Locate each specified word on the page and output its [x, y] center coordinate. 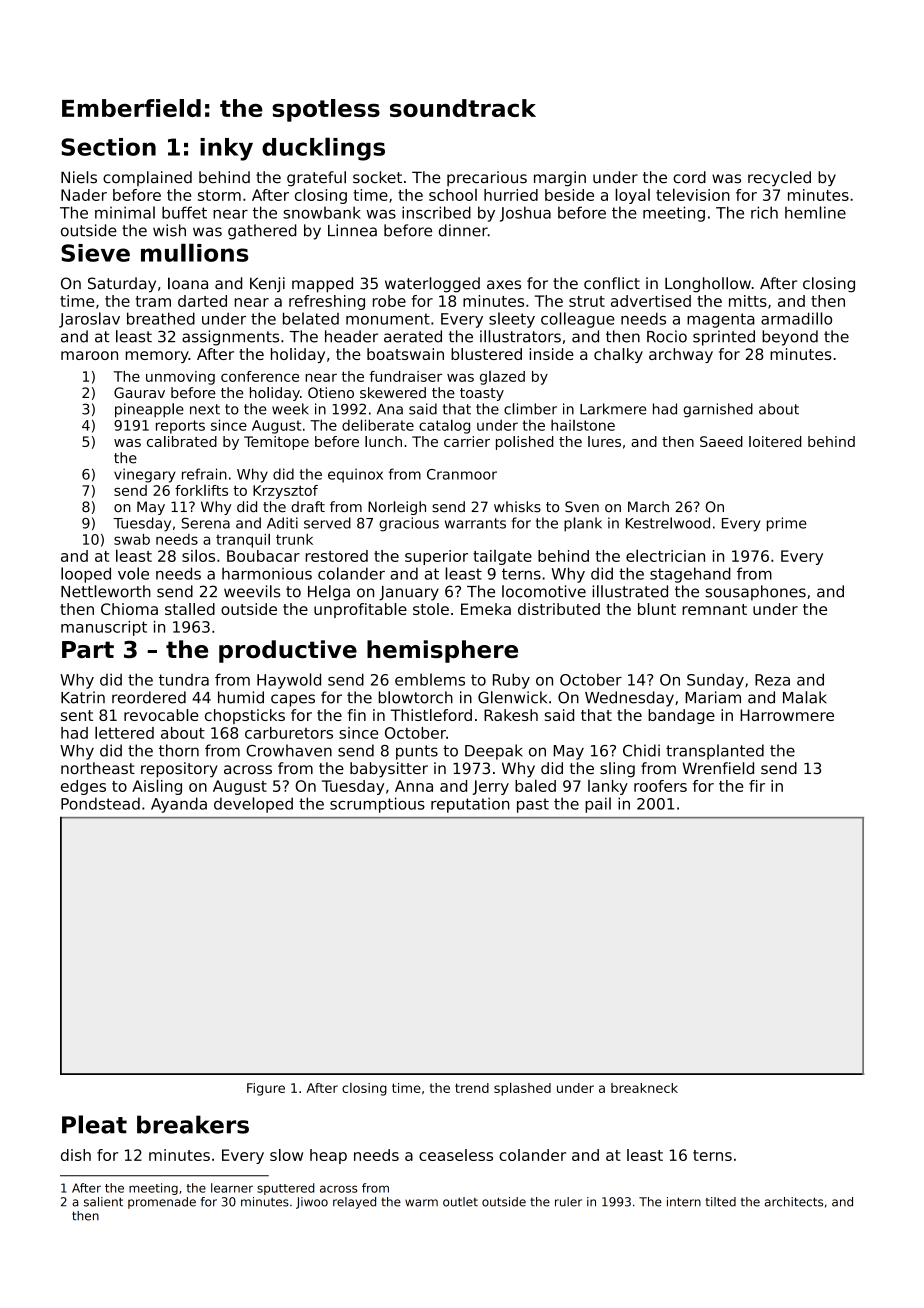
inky [226, 149]
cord [689, 177]
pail [598, 805]
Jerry [490, 787]
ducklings [323, 149]
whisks [517, 507]
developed [253, 805]
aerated [413, 336]
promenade [162, 1203]
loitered [775, 441]
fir [757, 786]
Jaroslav [89, 320]
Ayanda [179, 805]
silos [198, 555]
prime [787, 524]
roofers [660, 786]
